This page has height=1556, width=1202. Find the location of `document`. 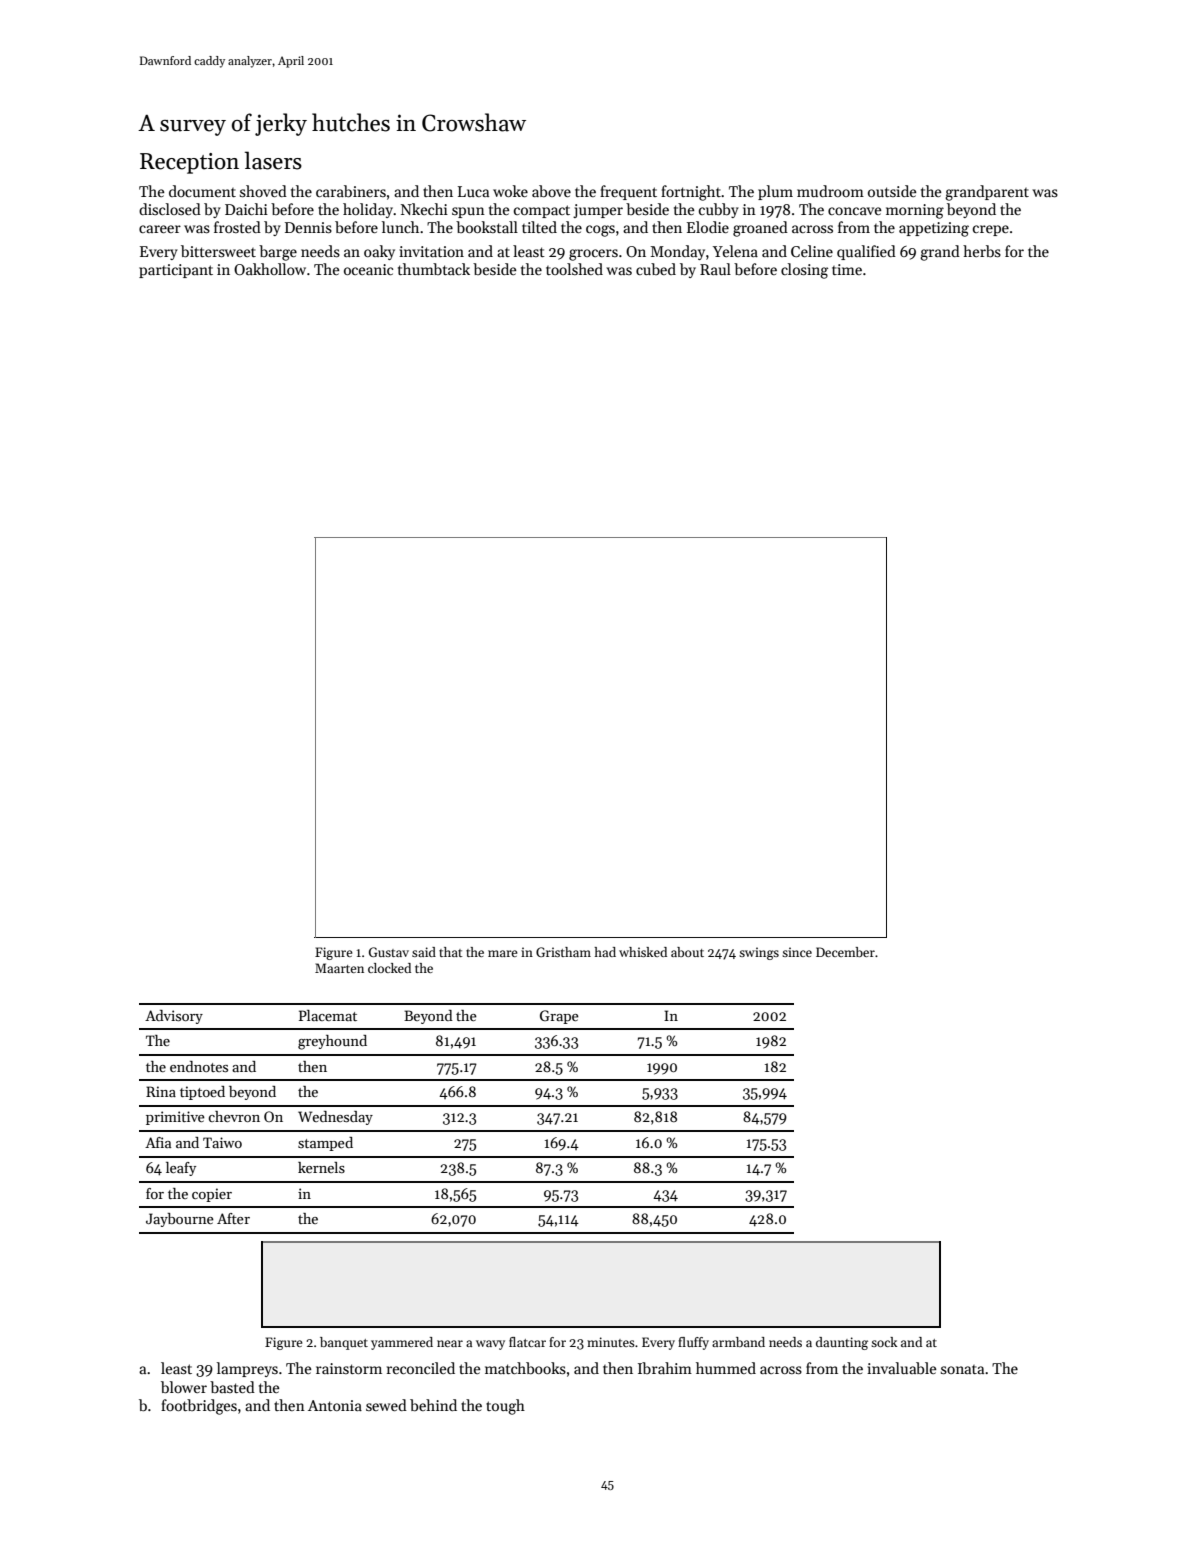

document is located at coordinates (202, 191).
